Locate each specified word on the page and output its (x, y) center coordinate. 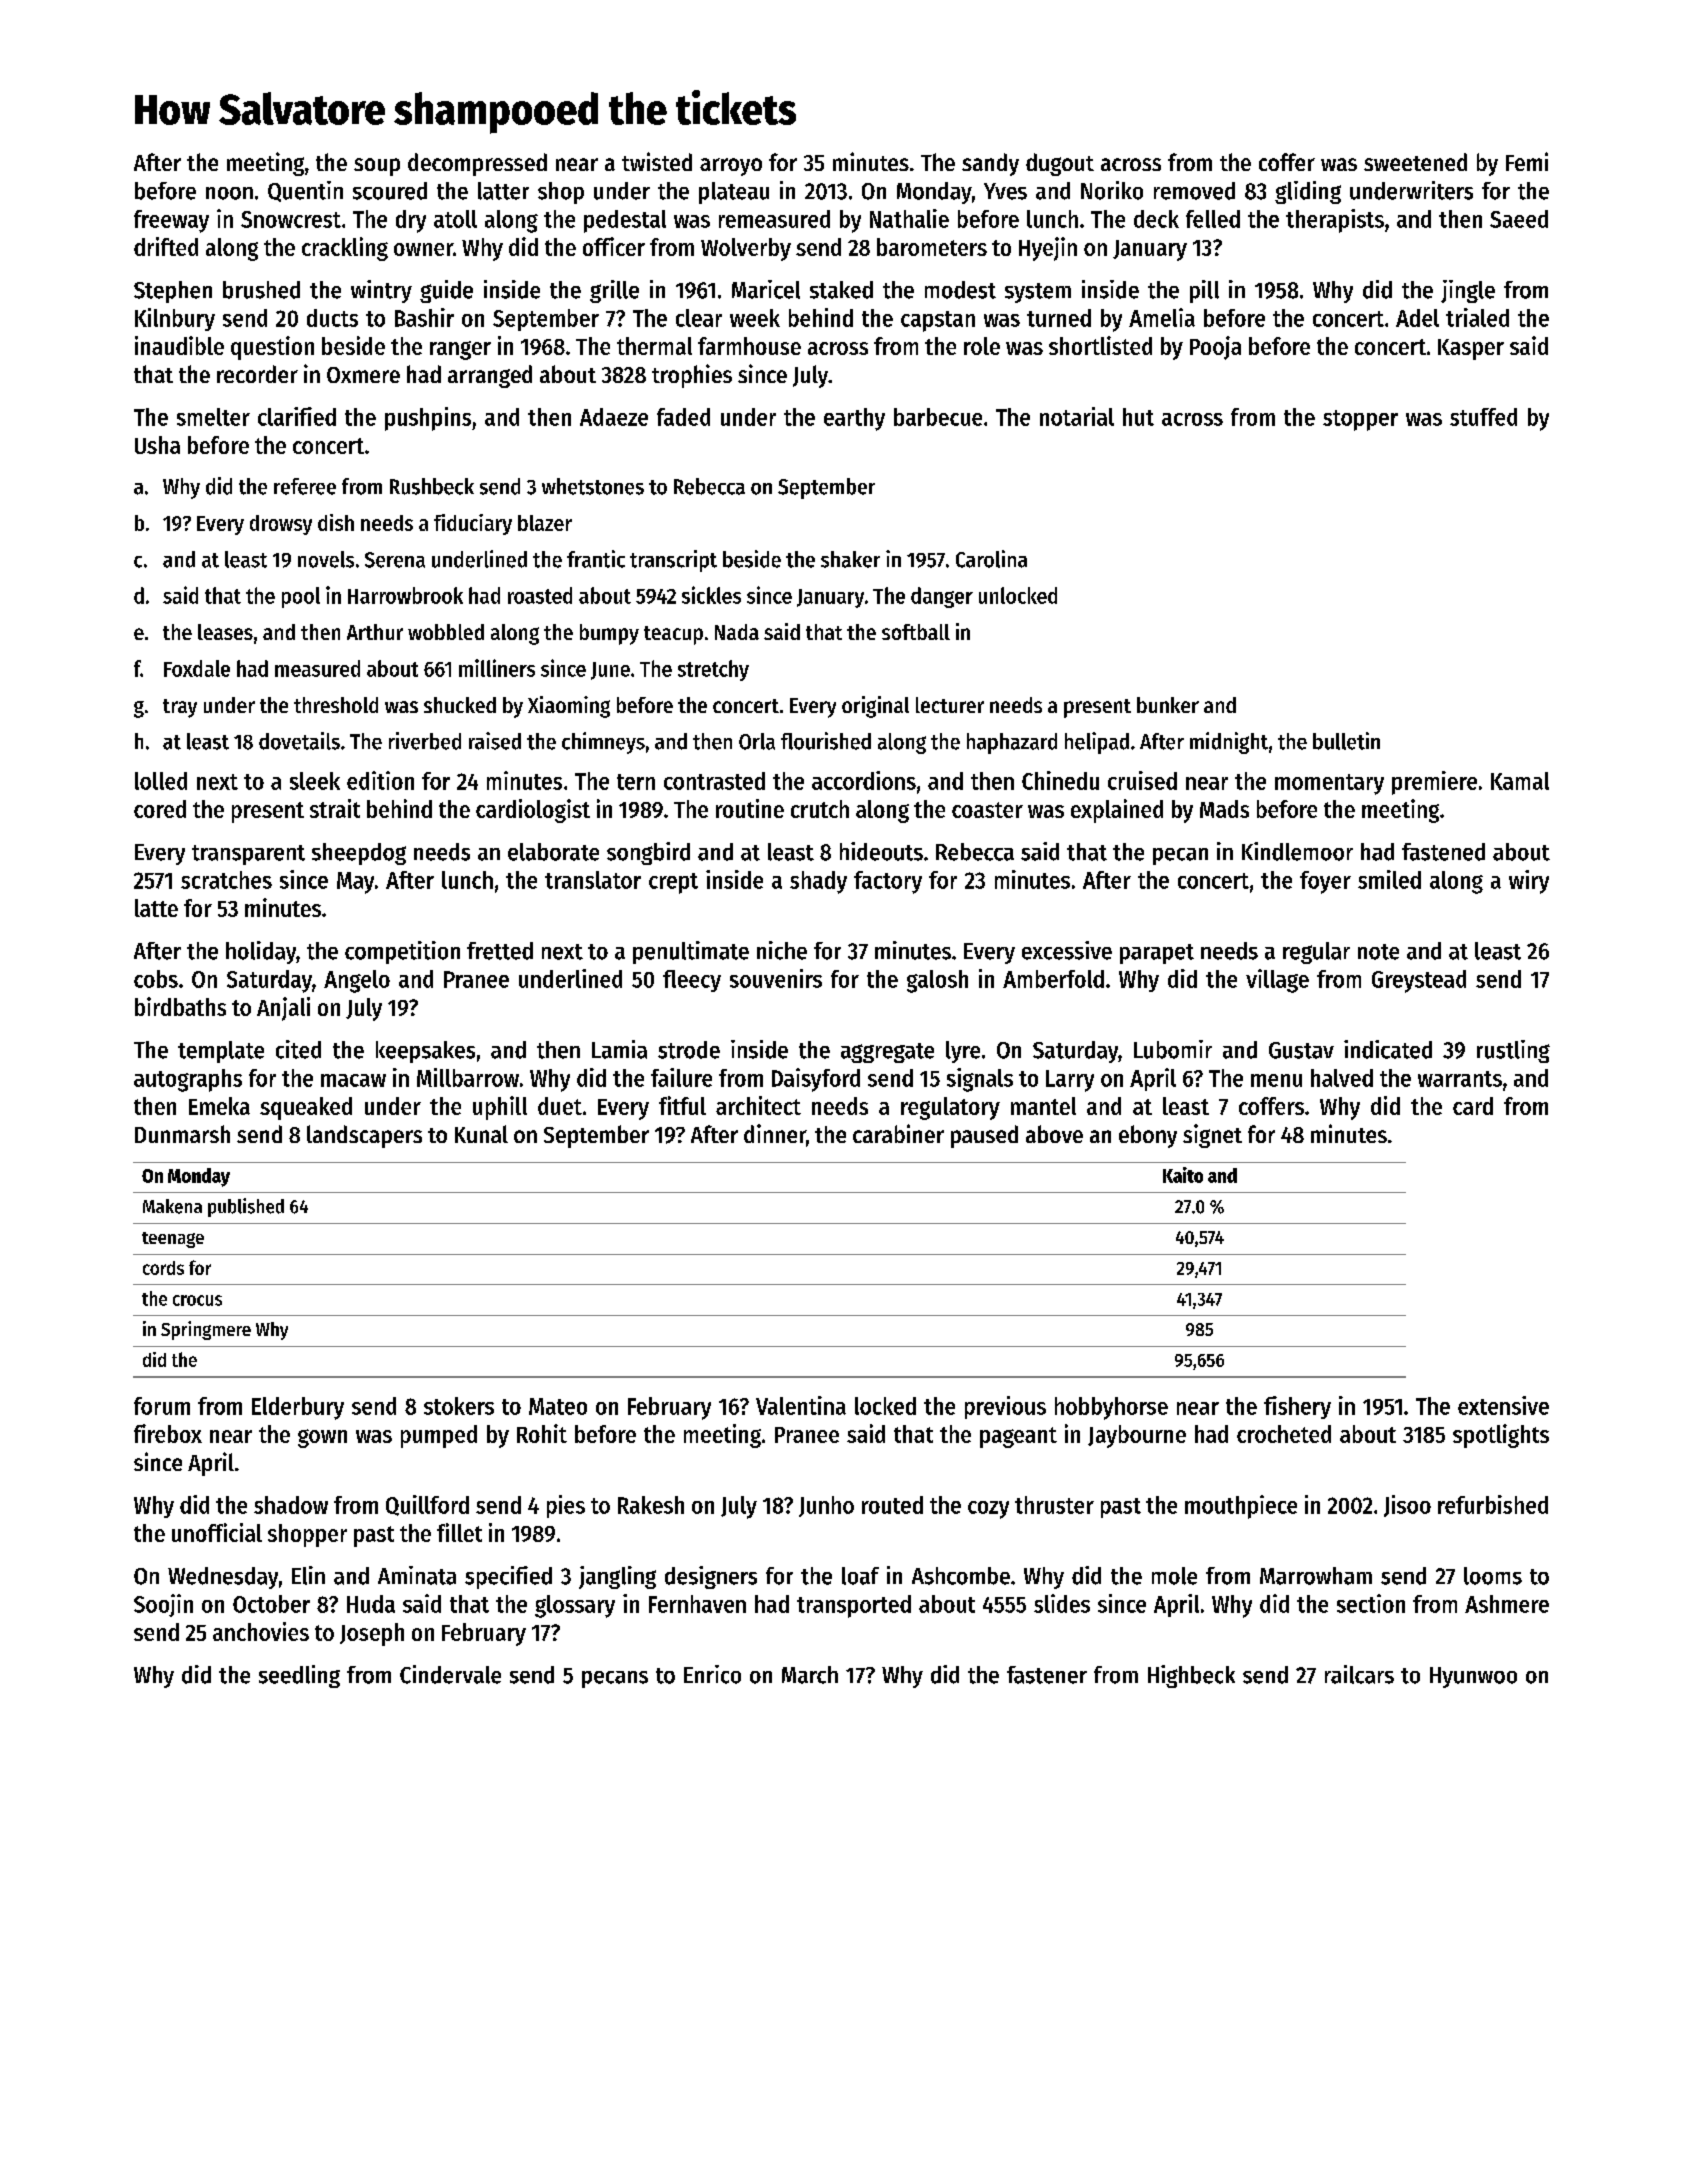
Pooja (1215, 348)
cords (163, 1268)
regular (1316, 953)
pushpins (428, 419)
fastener (1047, 1675)
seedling (299, 1676)
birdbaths (180, 1006)
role (982, 346)
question (272, 348)
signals (980, 1080)
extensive (1503, 1405)
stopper (1360, 420)
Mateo (558, 1406)
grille (614, 291)
